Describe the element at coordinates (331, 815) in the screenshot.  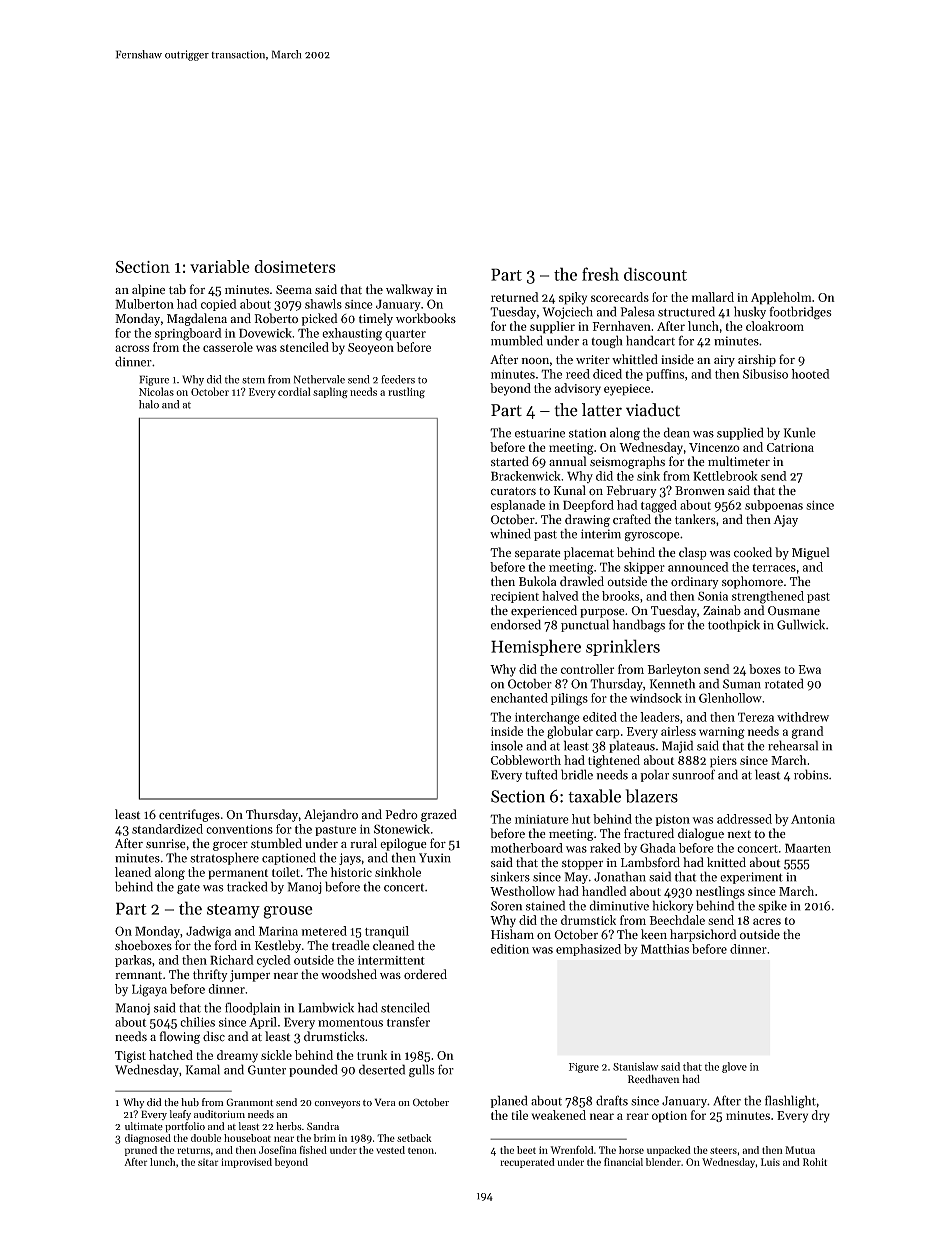
I see `Alejandro` at that location.
